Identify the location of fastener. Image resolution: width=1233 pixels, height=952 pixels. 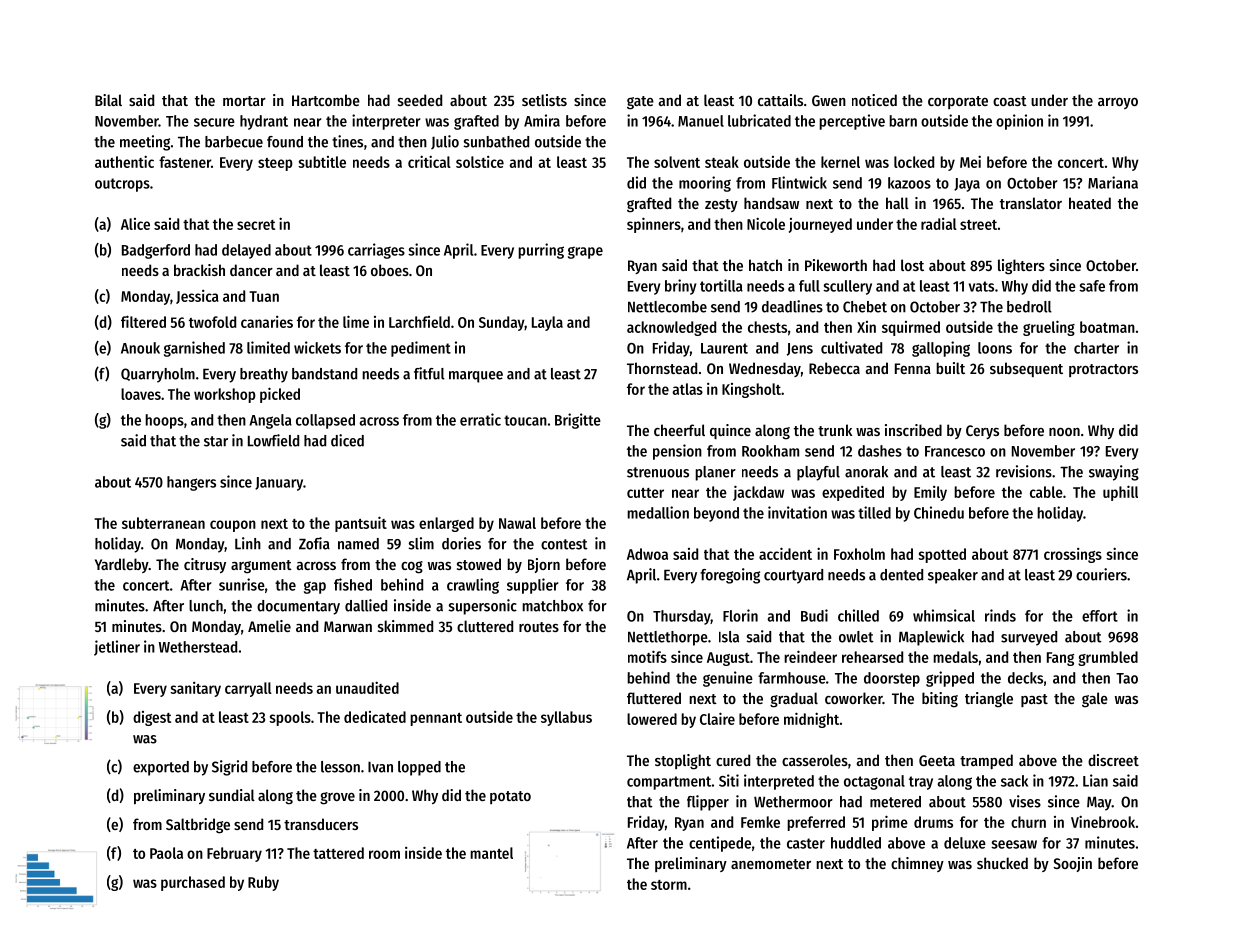
(185, 162).
